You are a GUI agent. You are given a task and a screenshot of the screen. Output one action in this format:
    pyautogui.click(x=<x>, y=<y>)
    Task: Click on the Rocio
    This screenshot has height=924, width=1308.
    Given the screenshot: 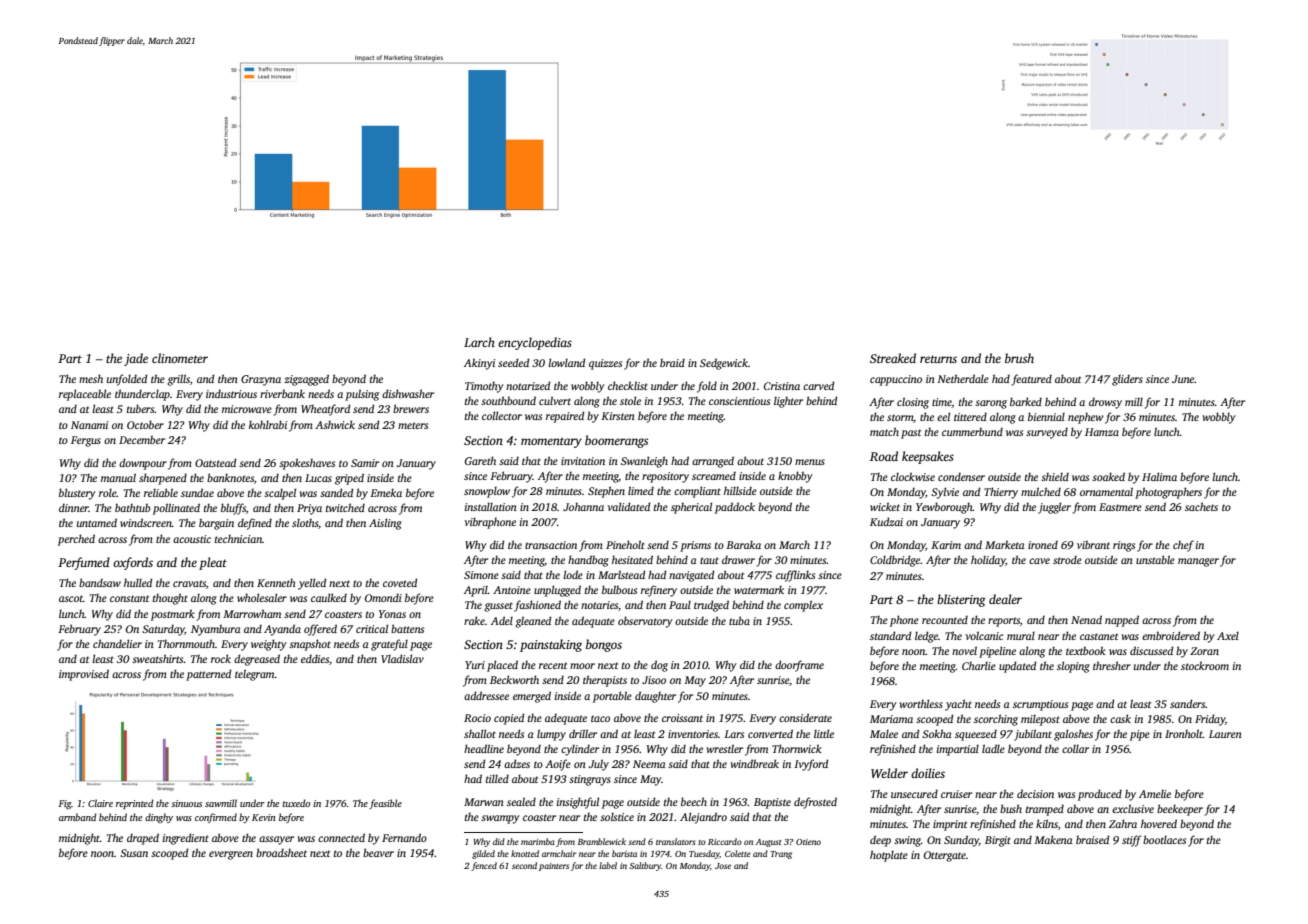 What is the action you would take?
    pyautogui.click(x=477, y=718)
